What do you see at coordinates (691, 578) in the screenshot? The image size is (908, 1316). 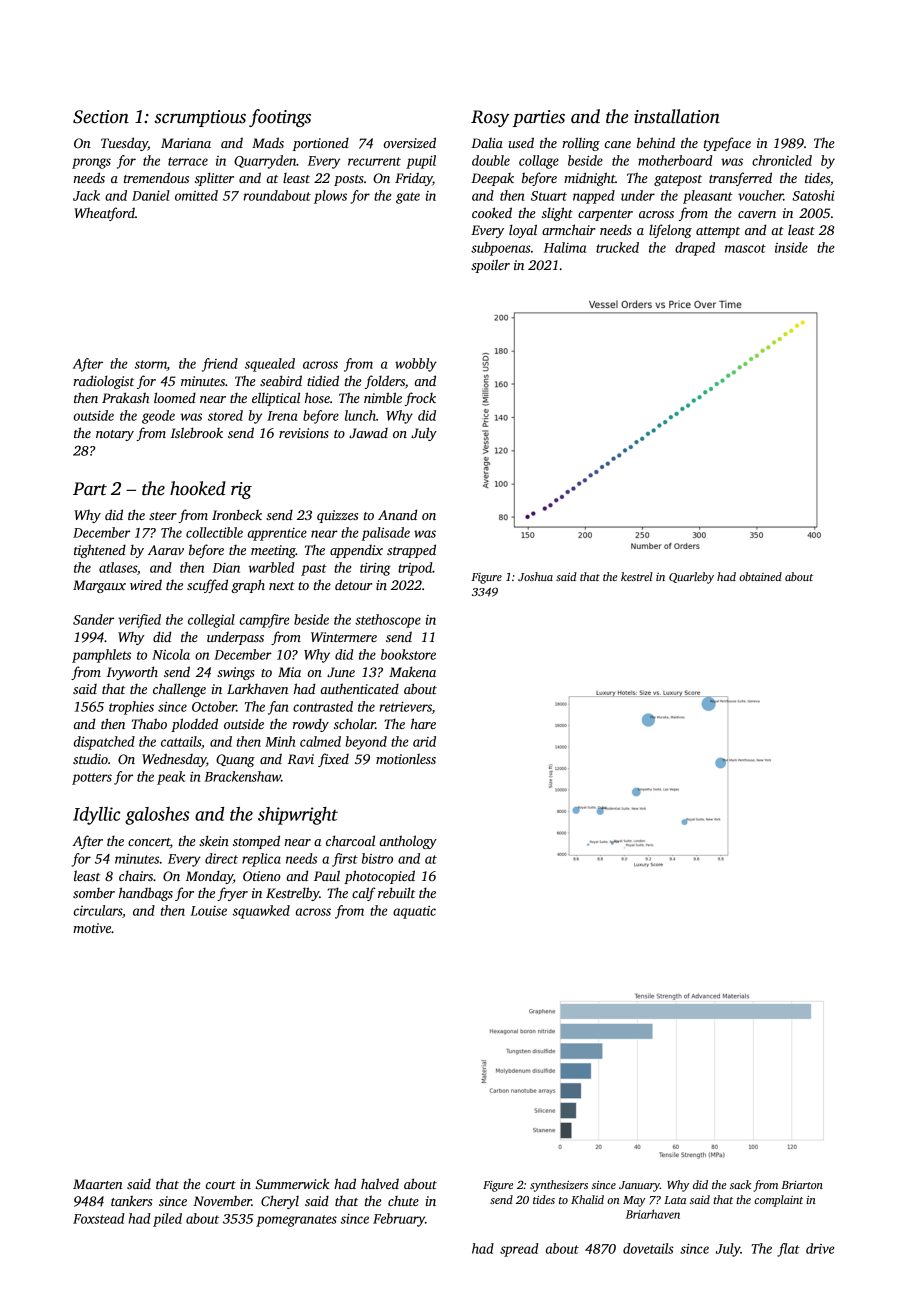 I see `Quarleby` at bounding box center [691, 578].
